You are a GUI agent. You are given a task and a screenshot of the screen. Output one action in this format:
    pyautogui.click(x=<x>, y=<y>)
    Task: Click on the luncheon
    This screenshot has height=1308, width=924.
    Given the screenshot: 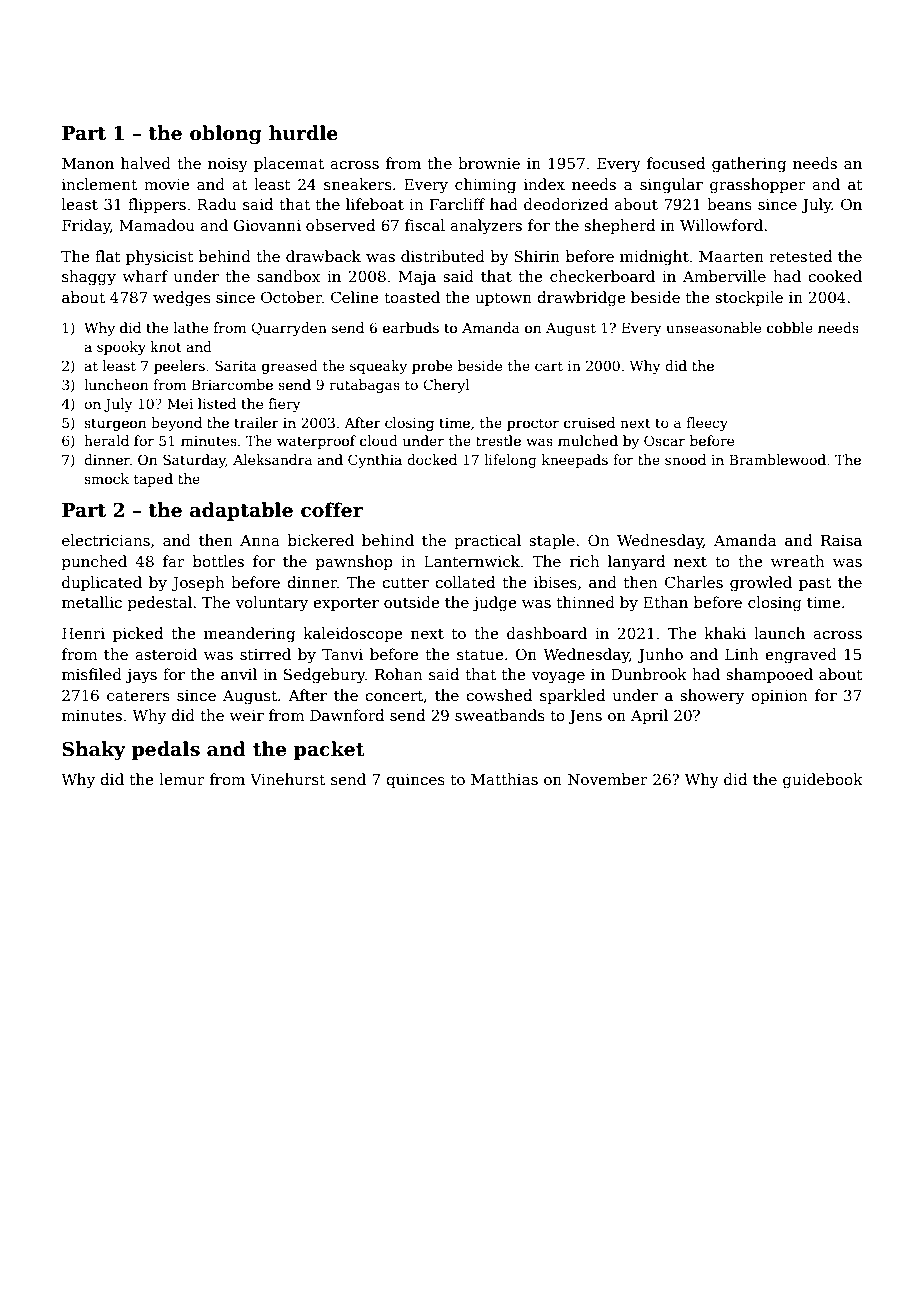 What is the action you would take?
    pyautogui.click(x=116, y=384)
